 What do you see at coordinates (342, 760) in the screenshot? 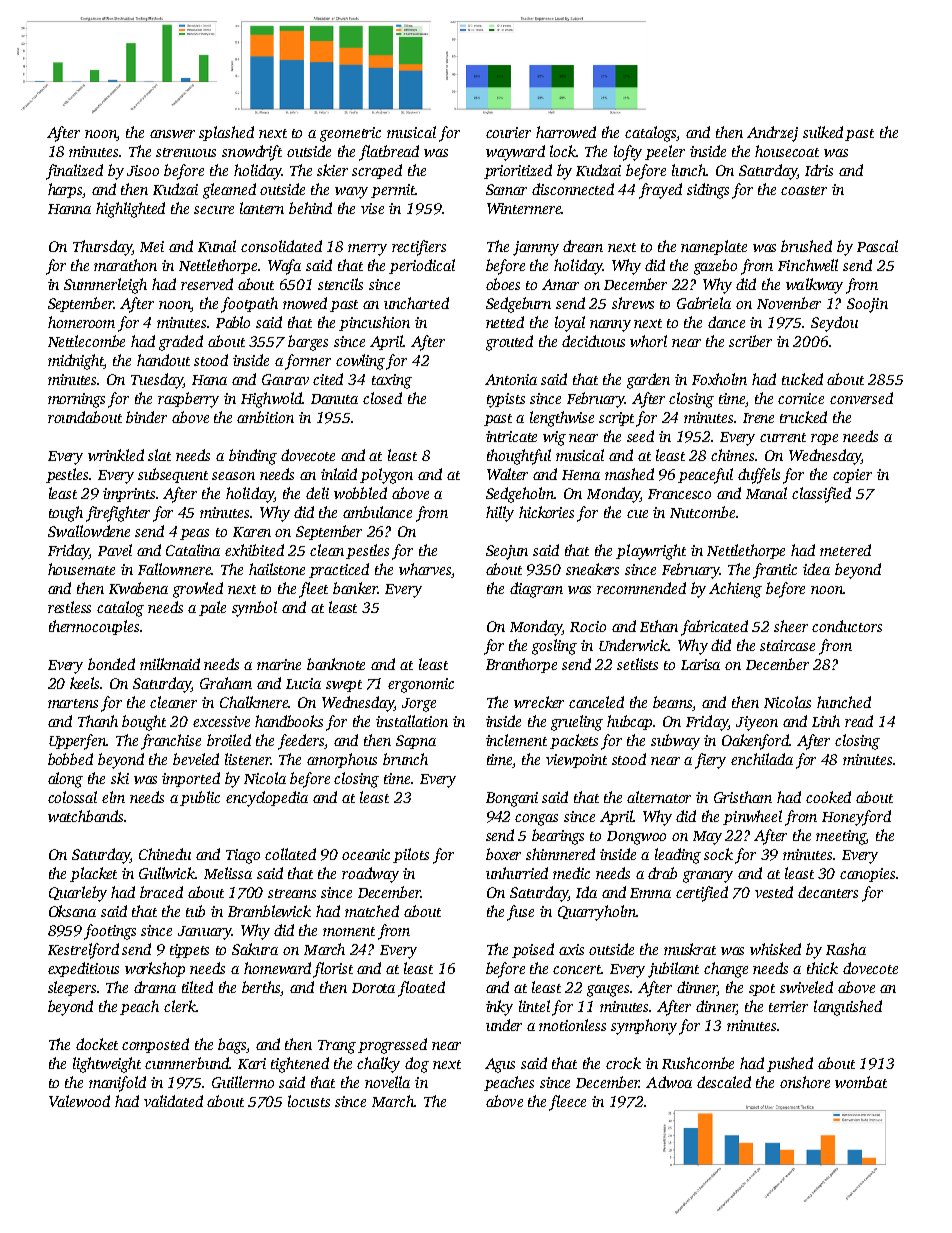
I see `amorphous` at bounding box center [342, 760].
